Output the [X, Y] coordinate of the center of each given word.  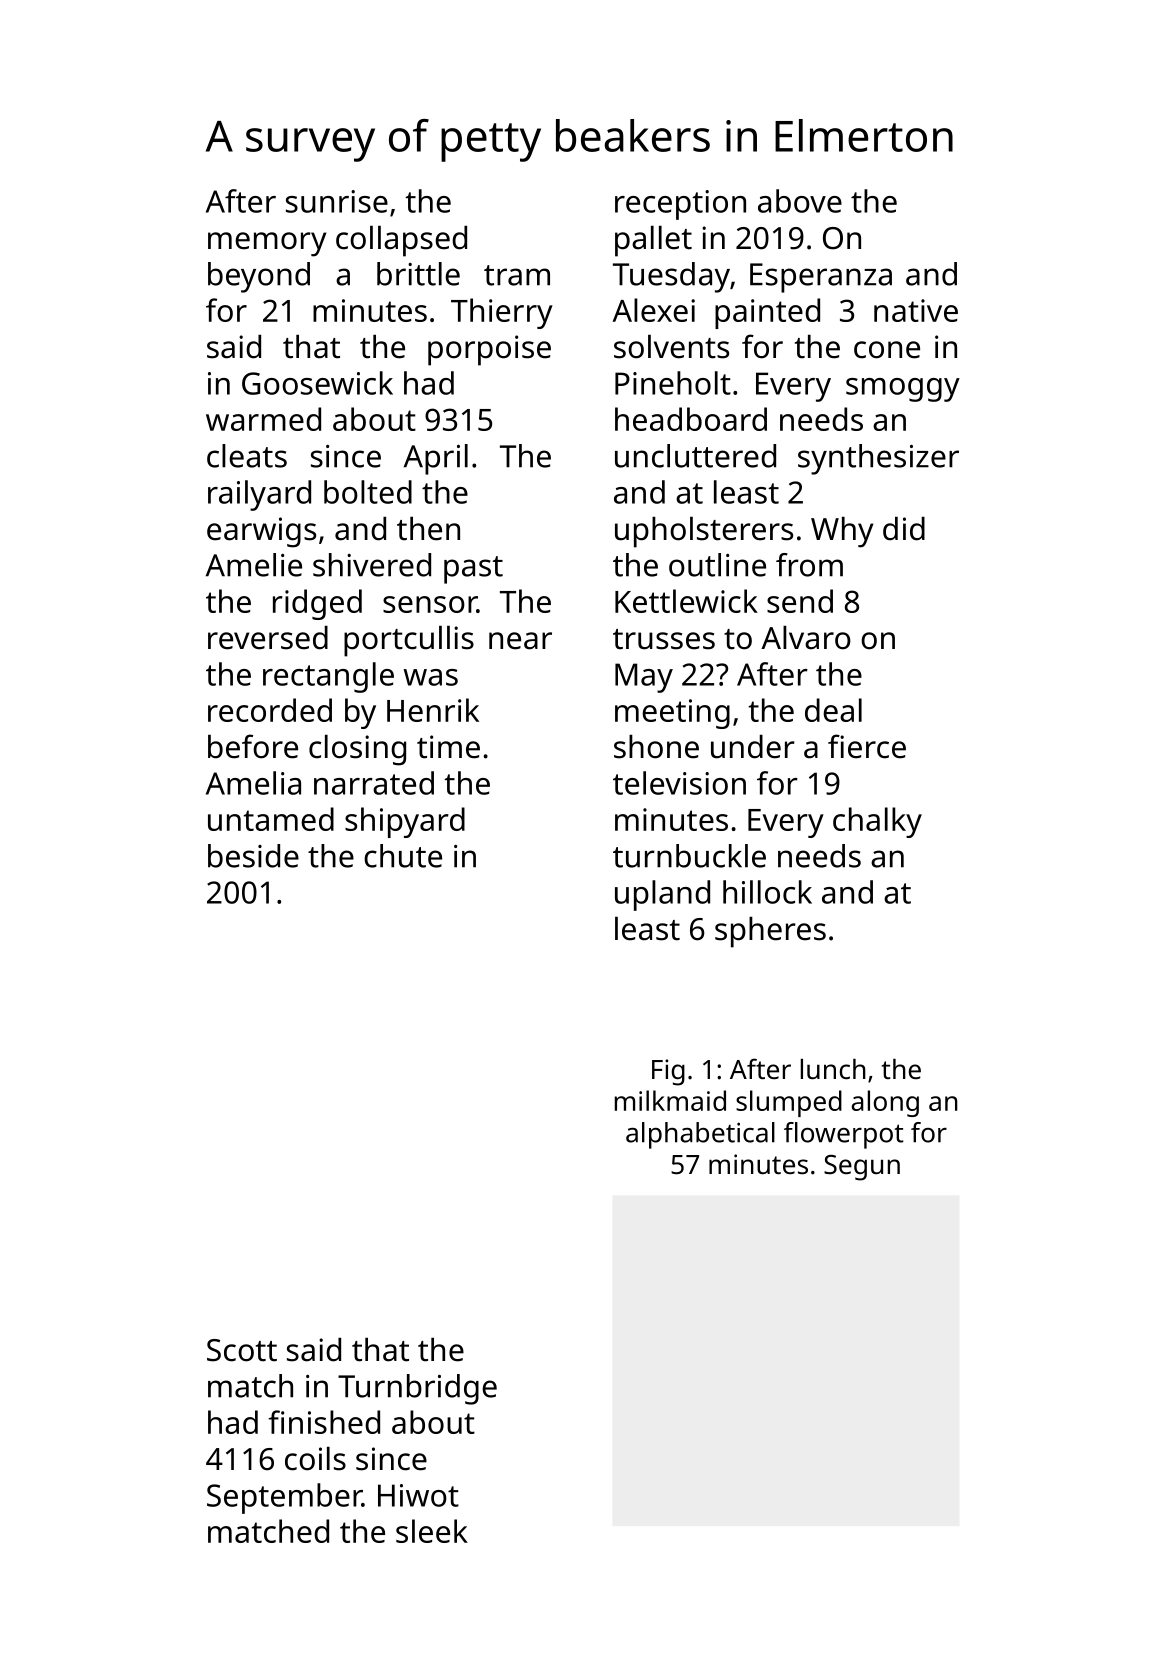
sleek [432, 1531]
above [800, 201]
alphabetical [700, 1135]
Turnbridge [417, 1389]
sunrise [337, 201]
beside [253, 856]
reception [680, 205]
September [284, 1498]
